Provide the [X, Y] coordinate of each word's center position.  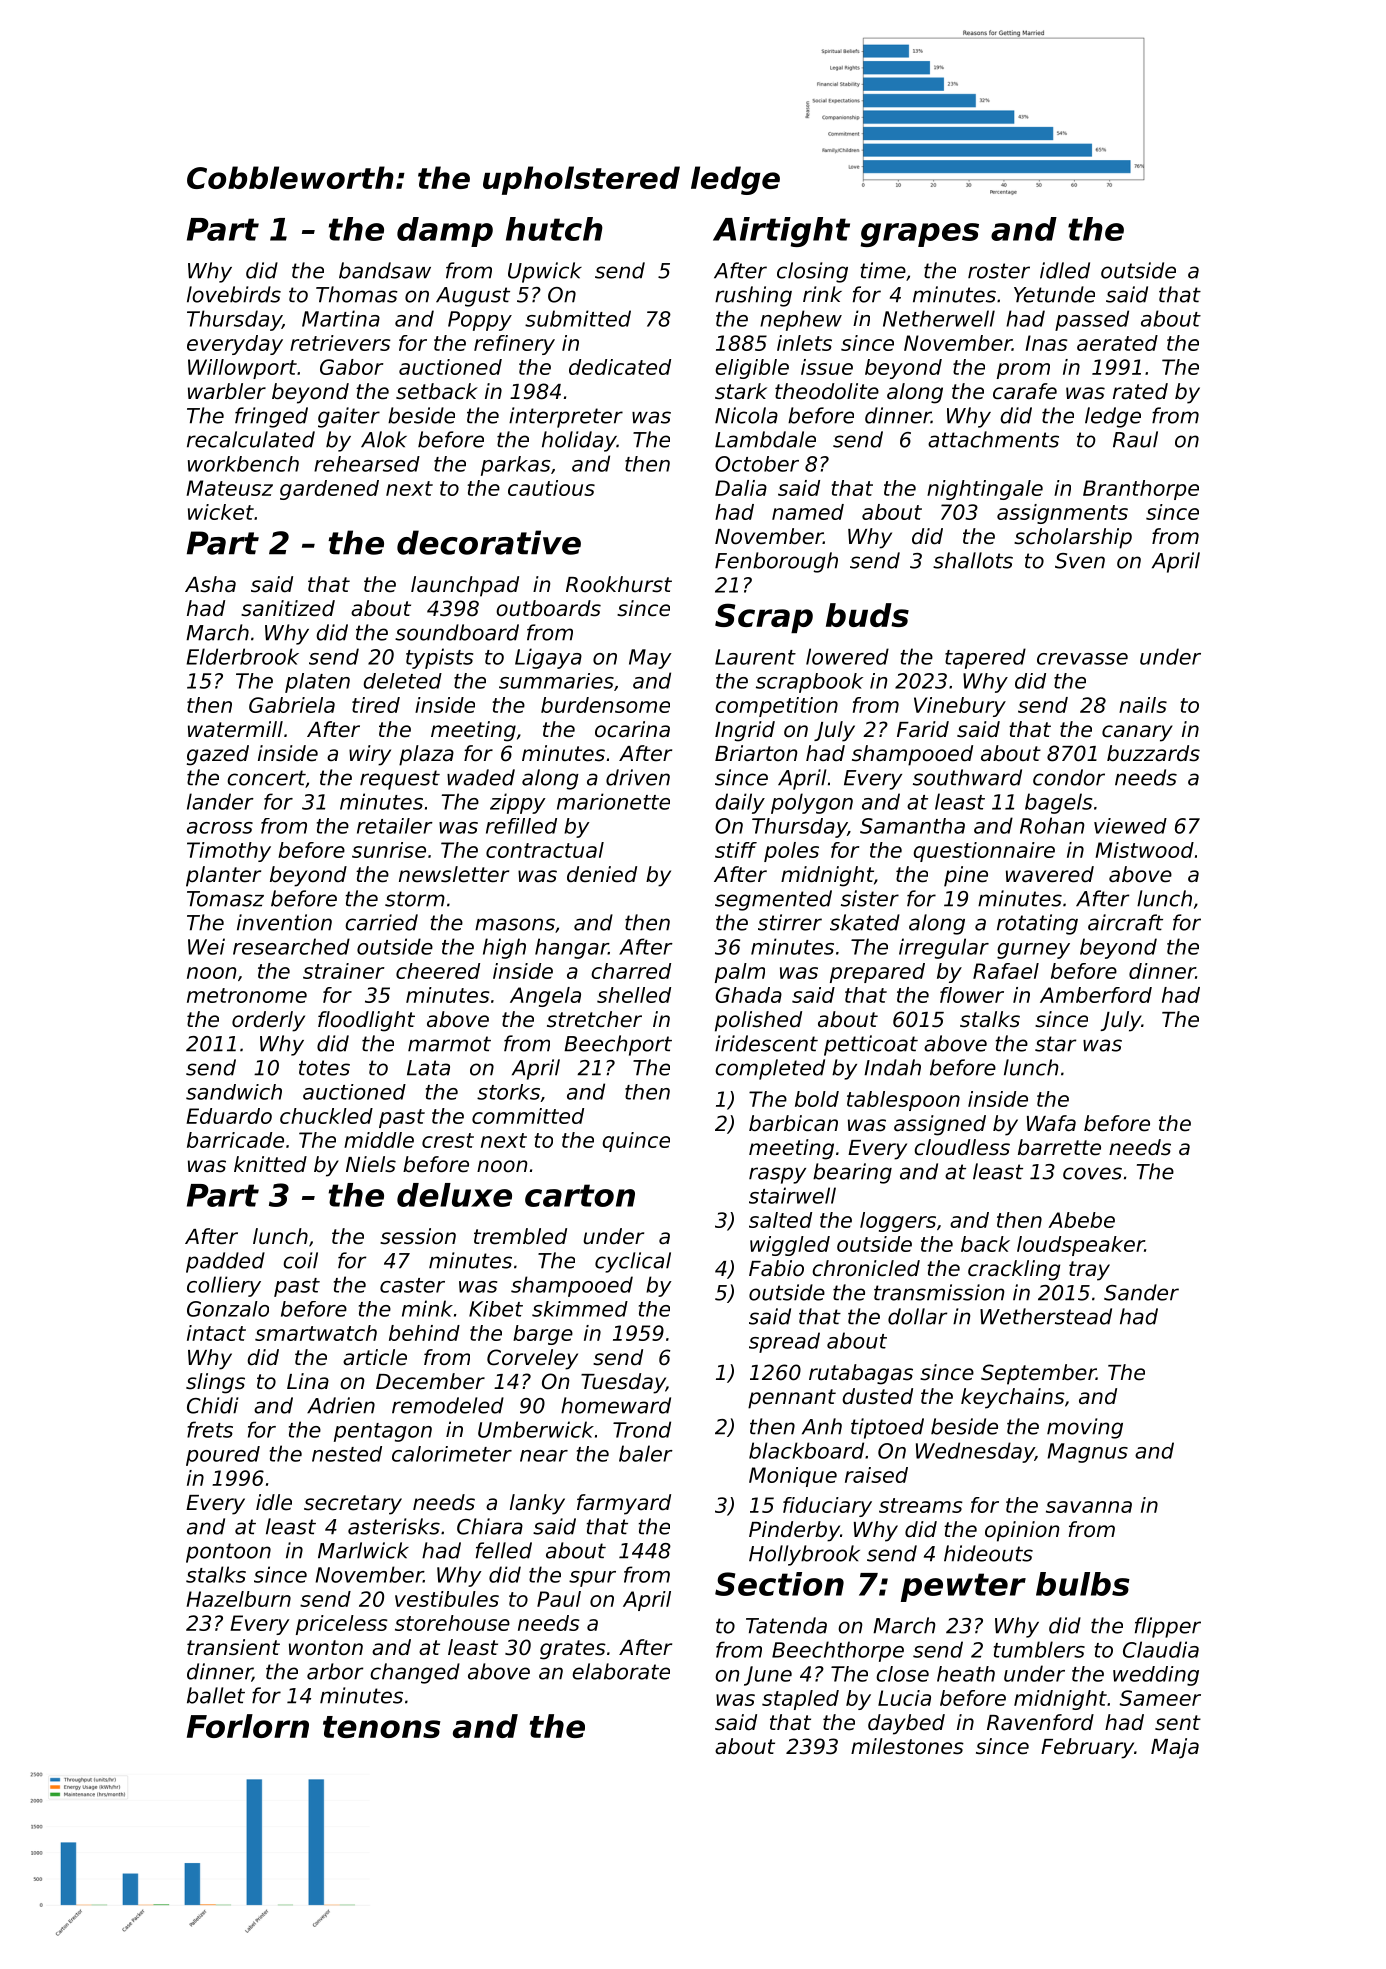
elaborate [621, 1671]
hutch [554, 229]
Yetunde [1054, 294]
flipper [1168, 1627]
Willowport [242, 369]
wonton [326, 1648]
